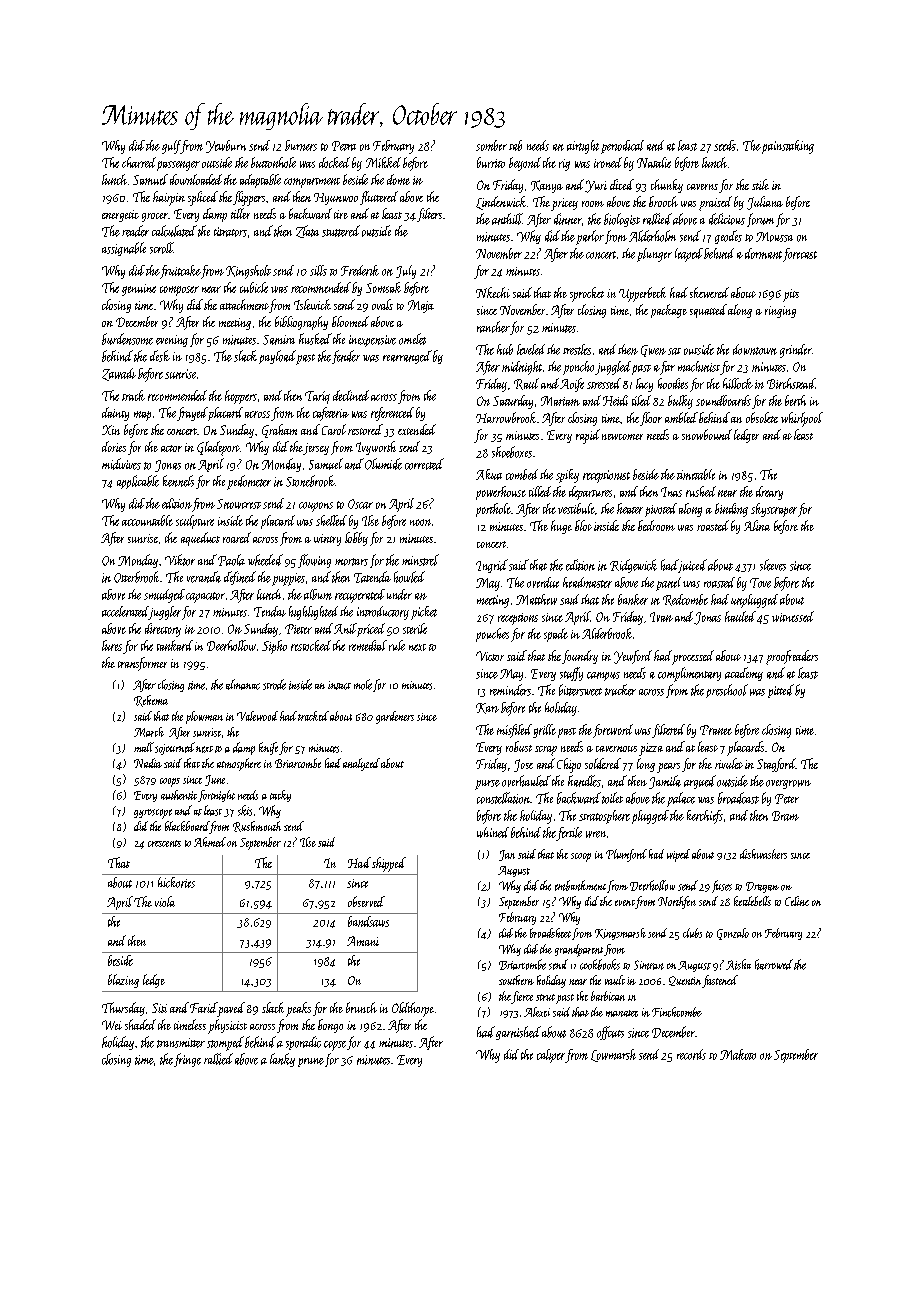 This screenshot has width=924, height=1314. Describe the element at coordinates (691, 1054) in the screenshot. I see `records` at that location.
